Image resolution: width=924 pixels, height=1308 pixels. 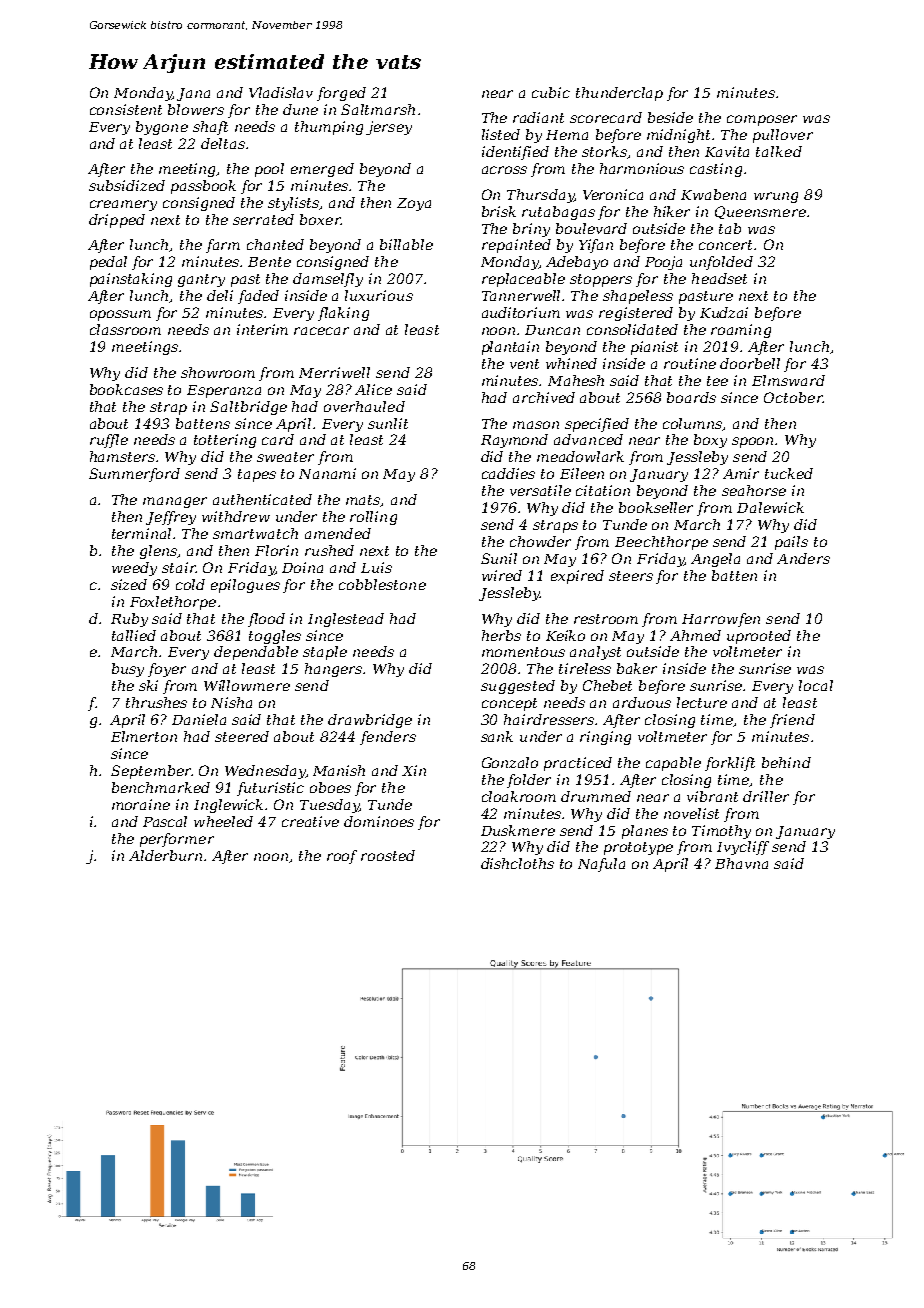 What do you see at coordinates (603, 490) in the image?
I see `citation` at bounding box center [603, 490].
